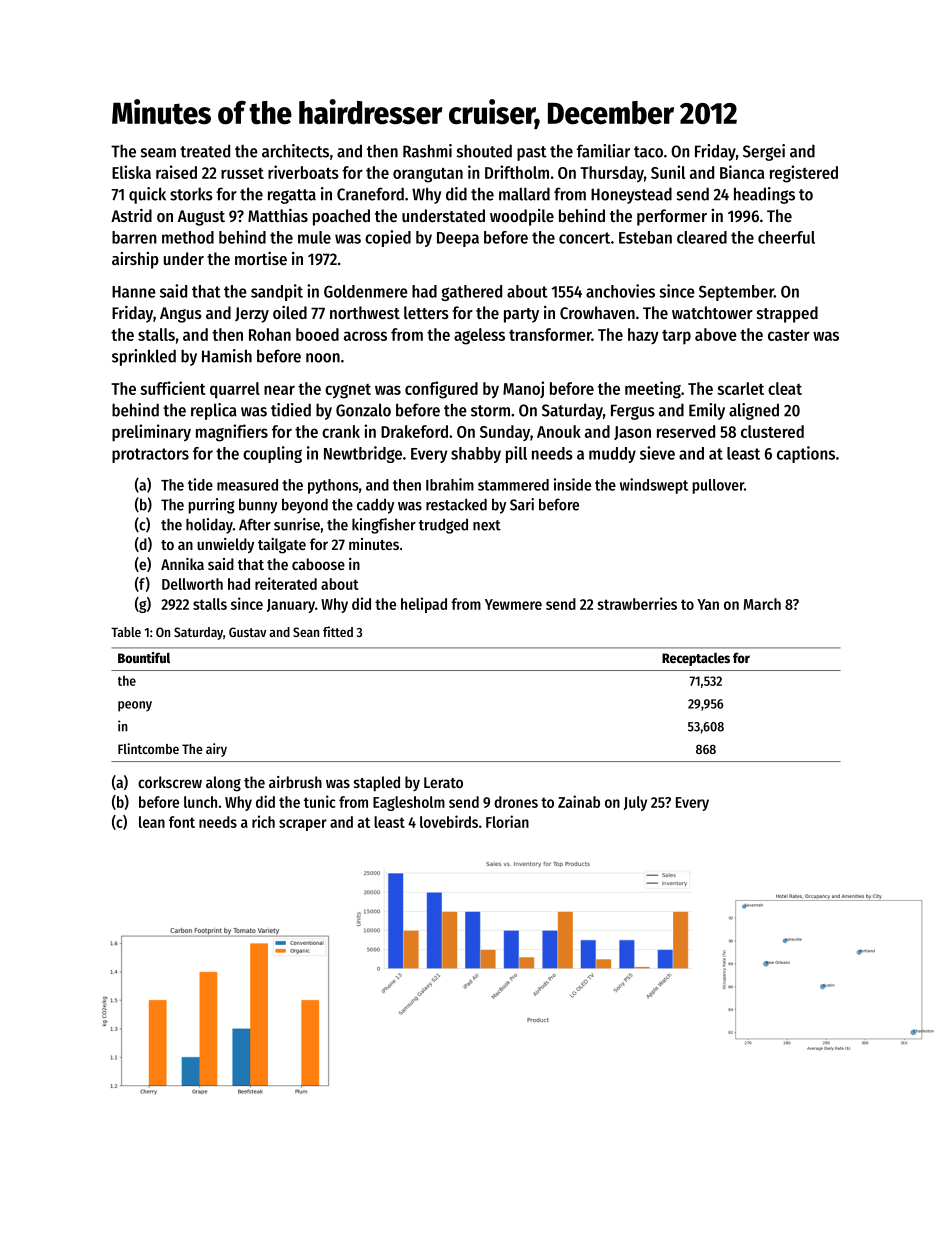 The image size is (952, 1233). I want to click on Receptacles, so click(696, 659).
